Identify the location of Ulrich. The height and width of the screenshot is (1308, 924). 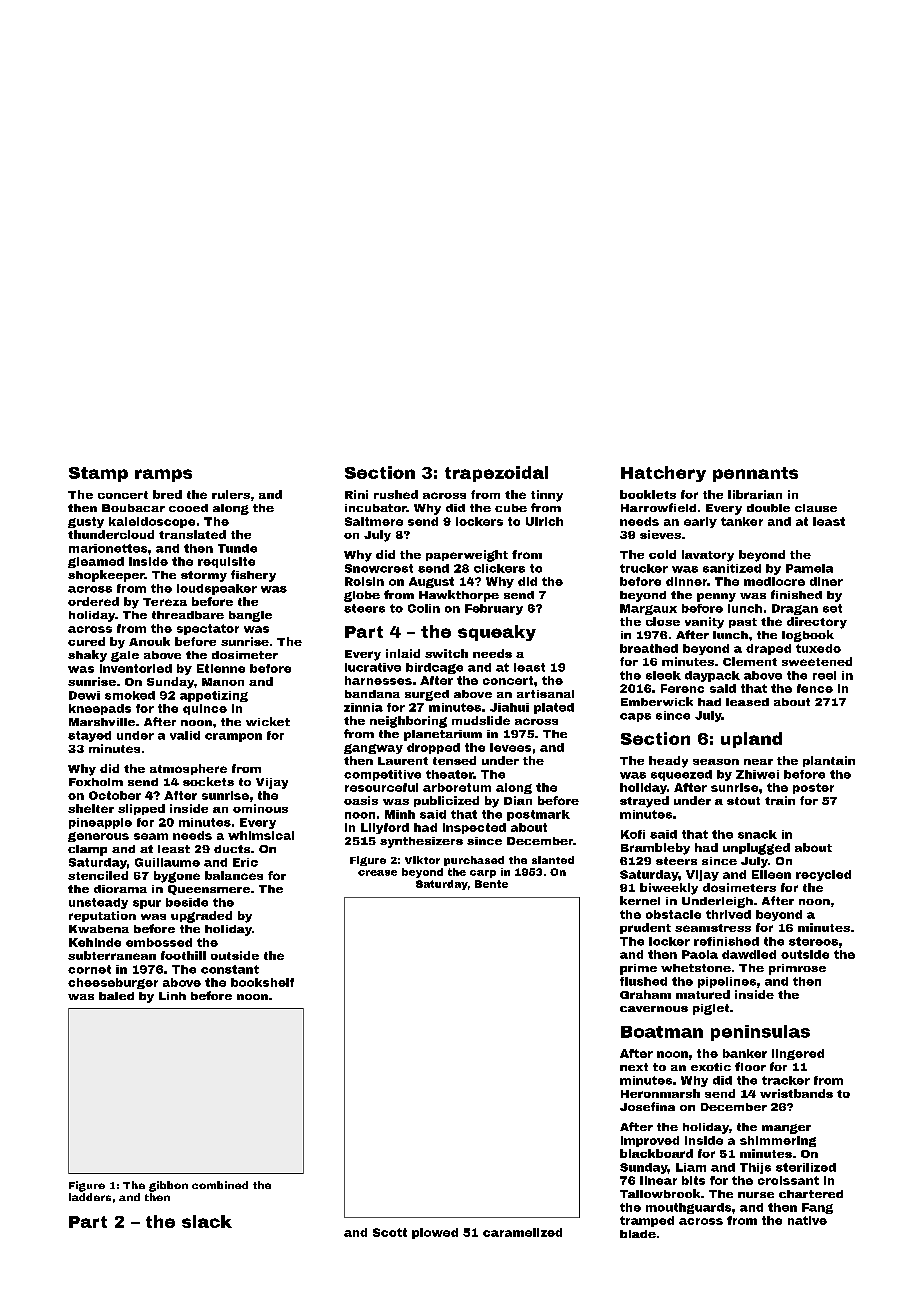
(544, 521).
